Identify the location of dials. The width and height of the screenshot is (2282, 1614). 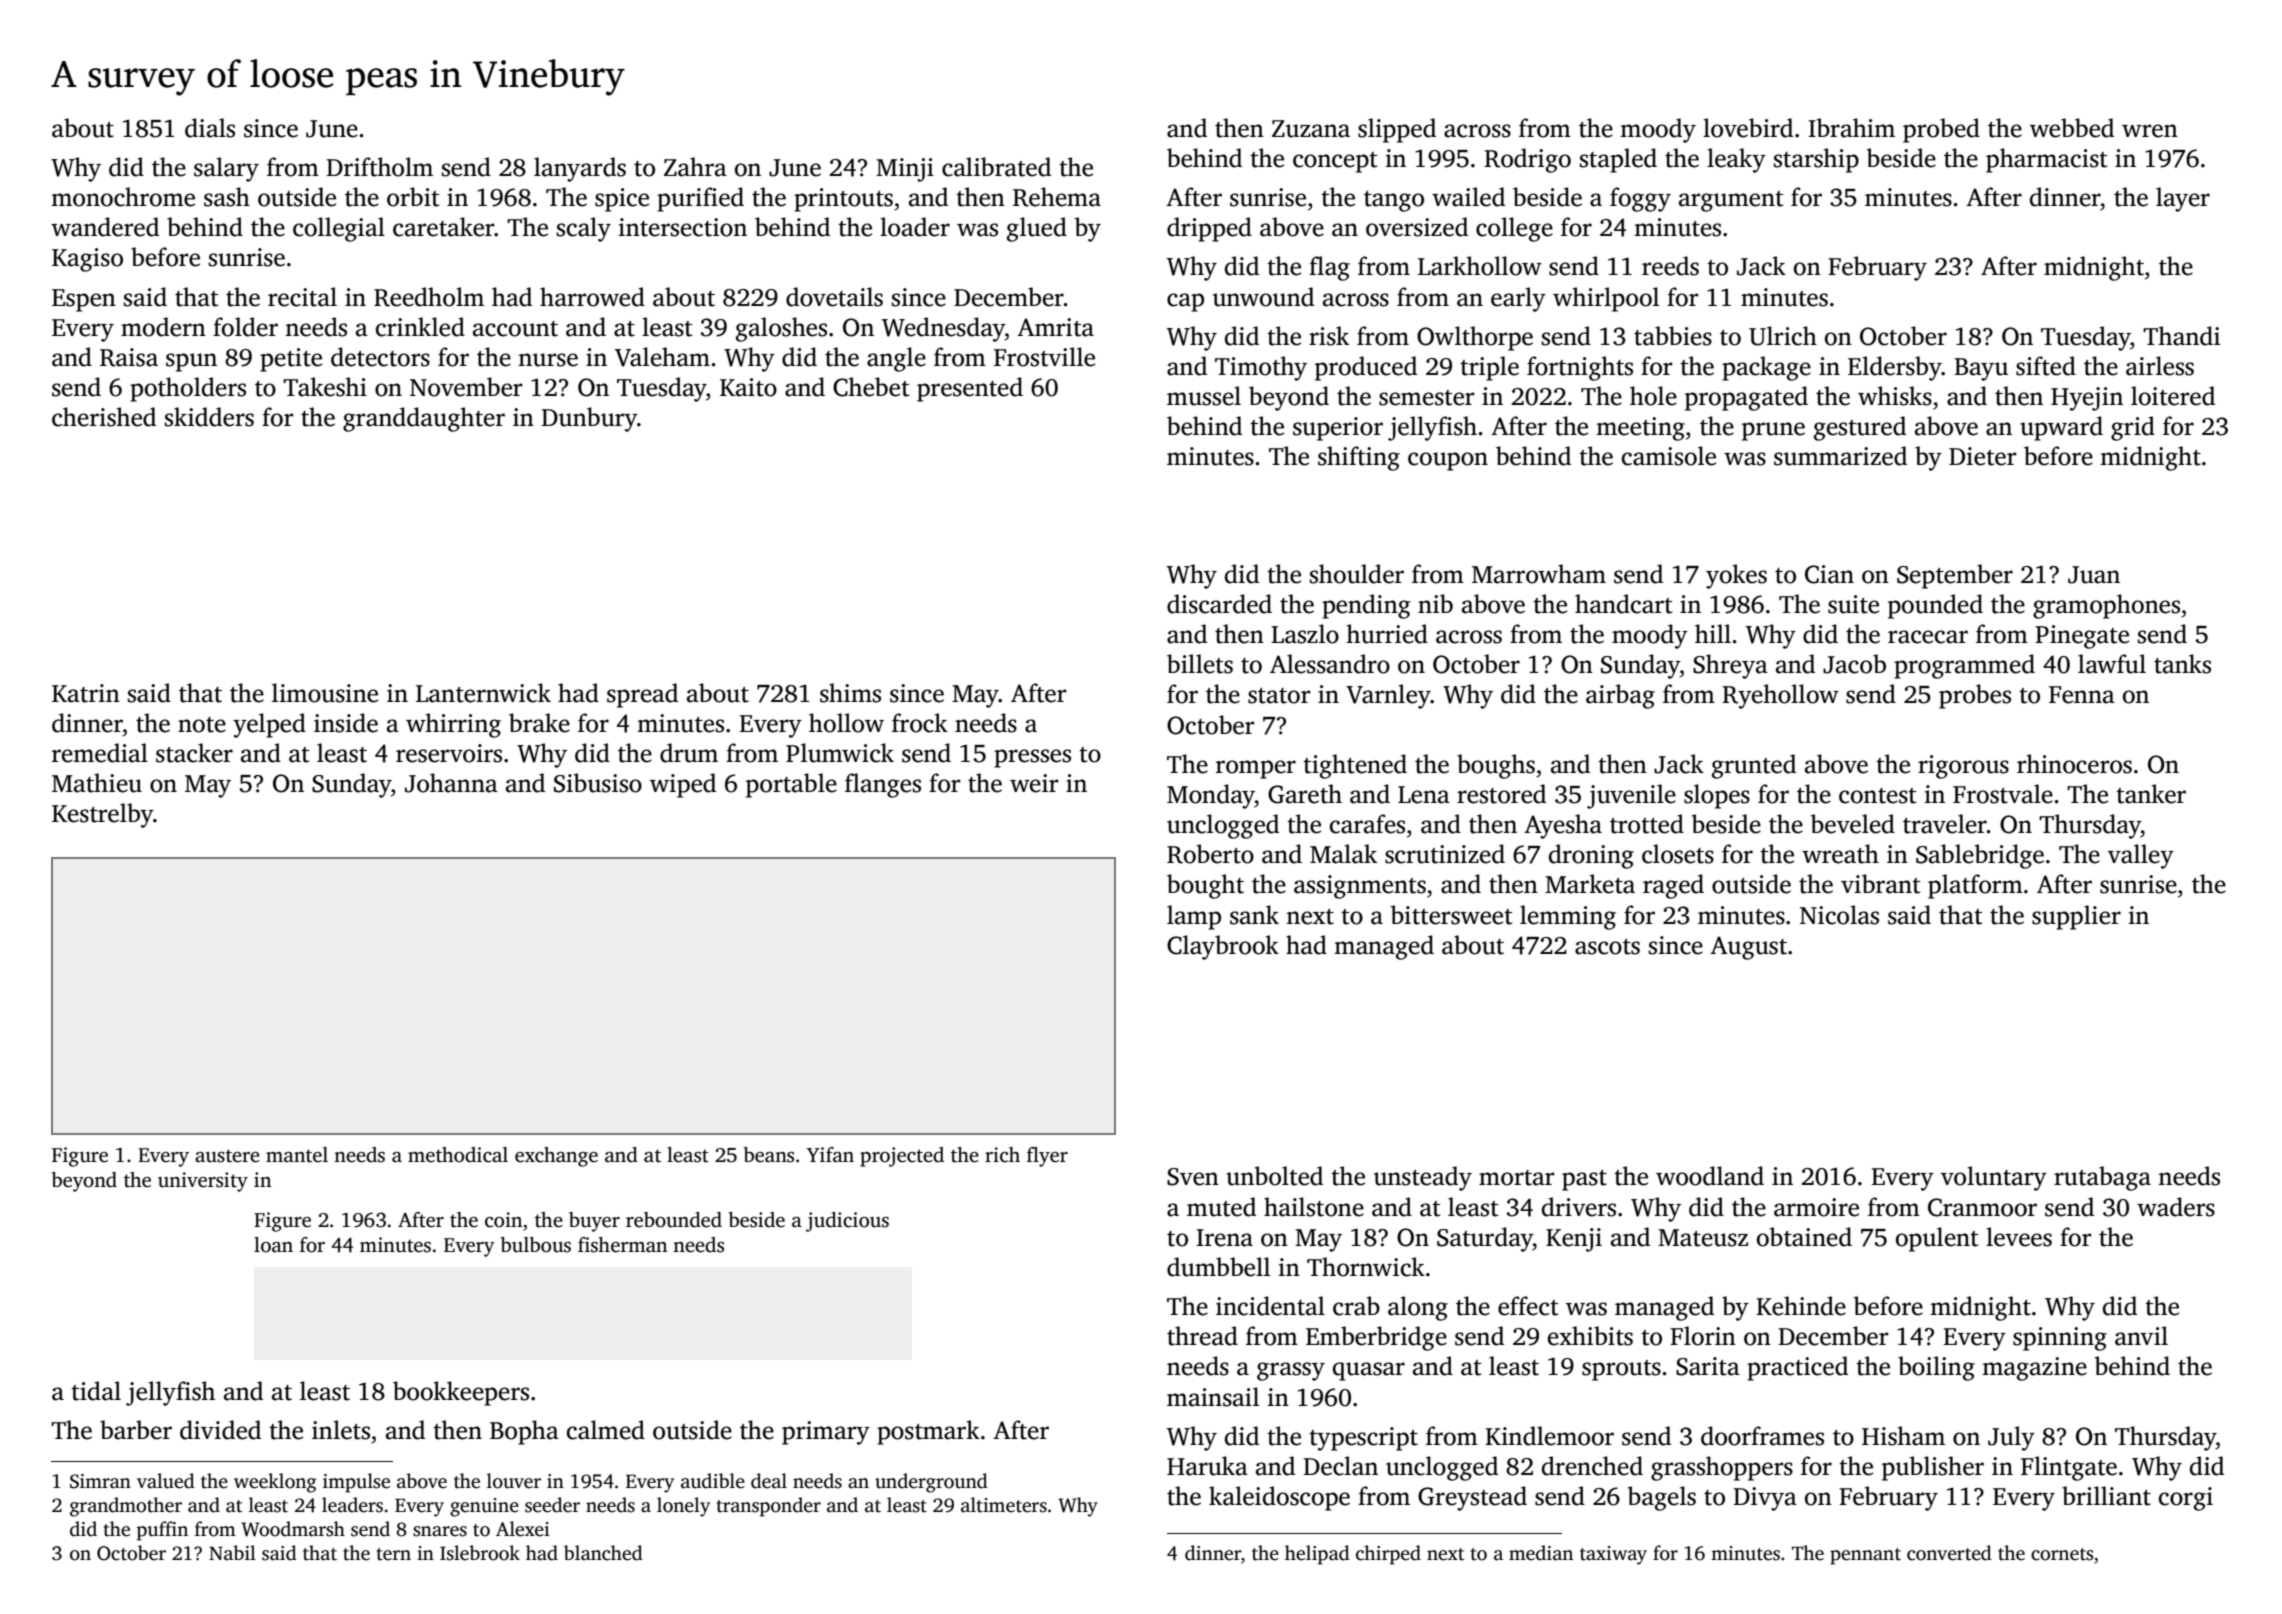
(210, 128).
